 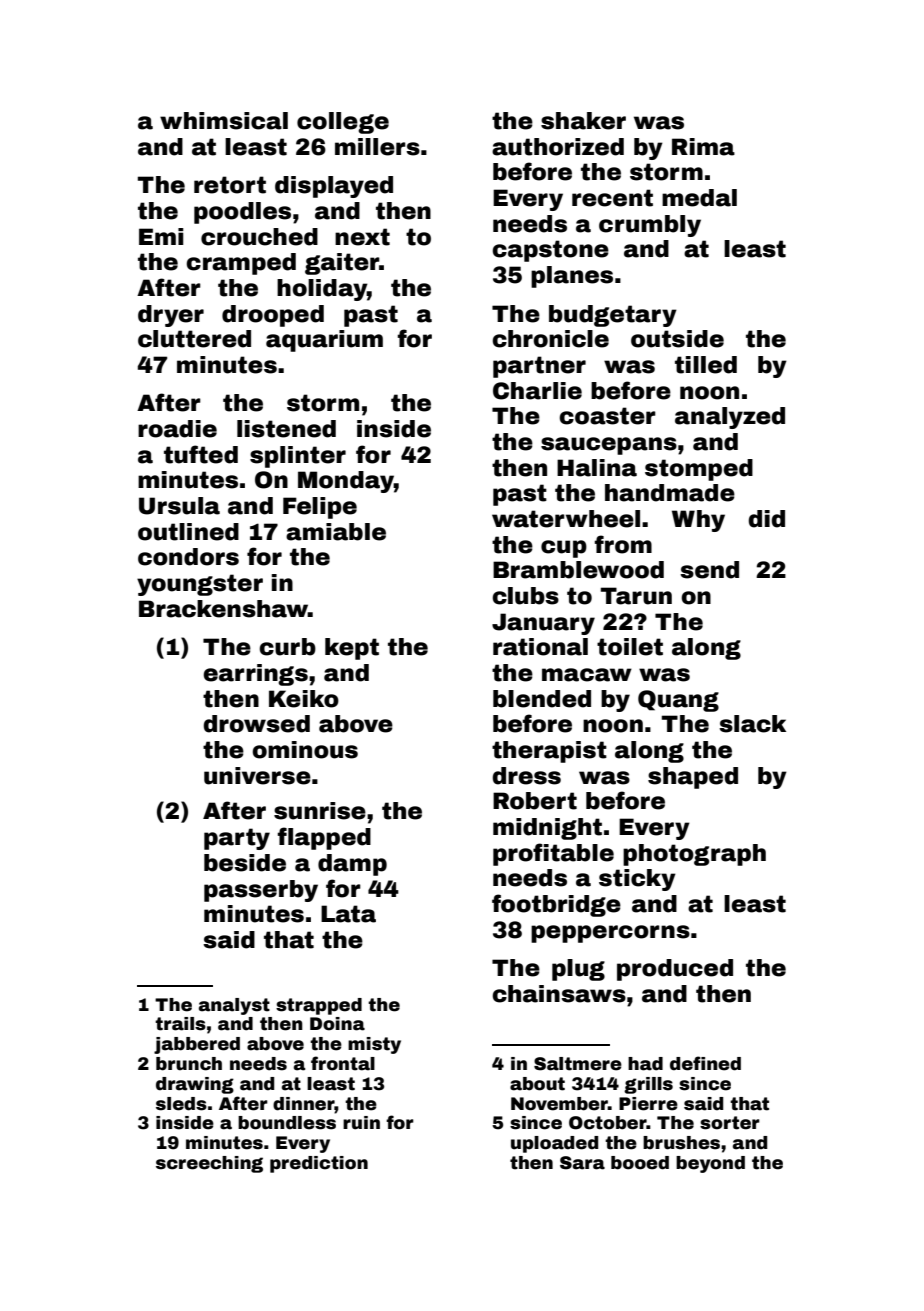 What do you see at coordinates (694, 855) in the screenshot?
I see `photograph` at bounding box center [694, 855].
